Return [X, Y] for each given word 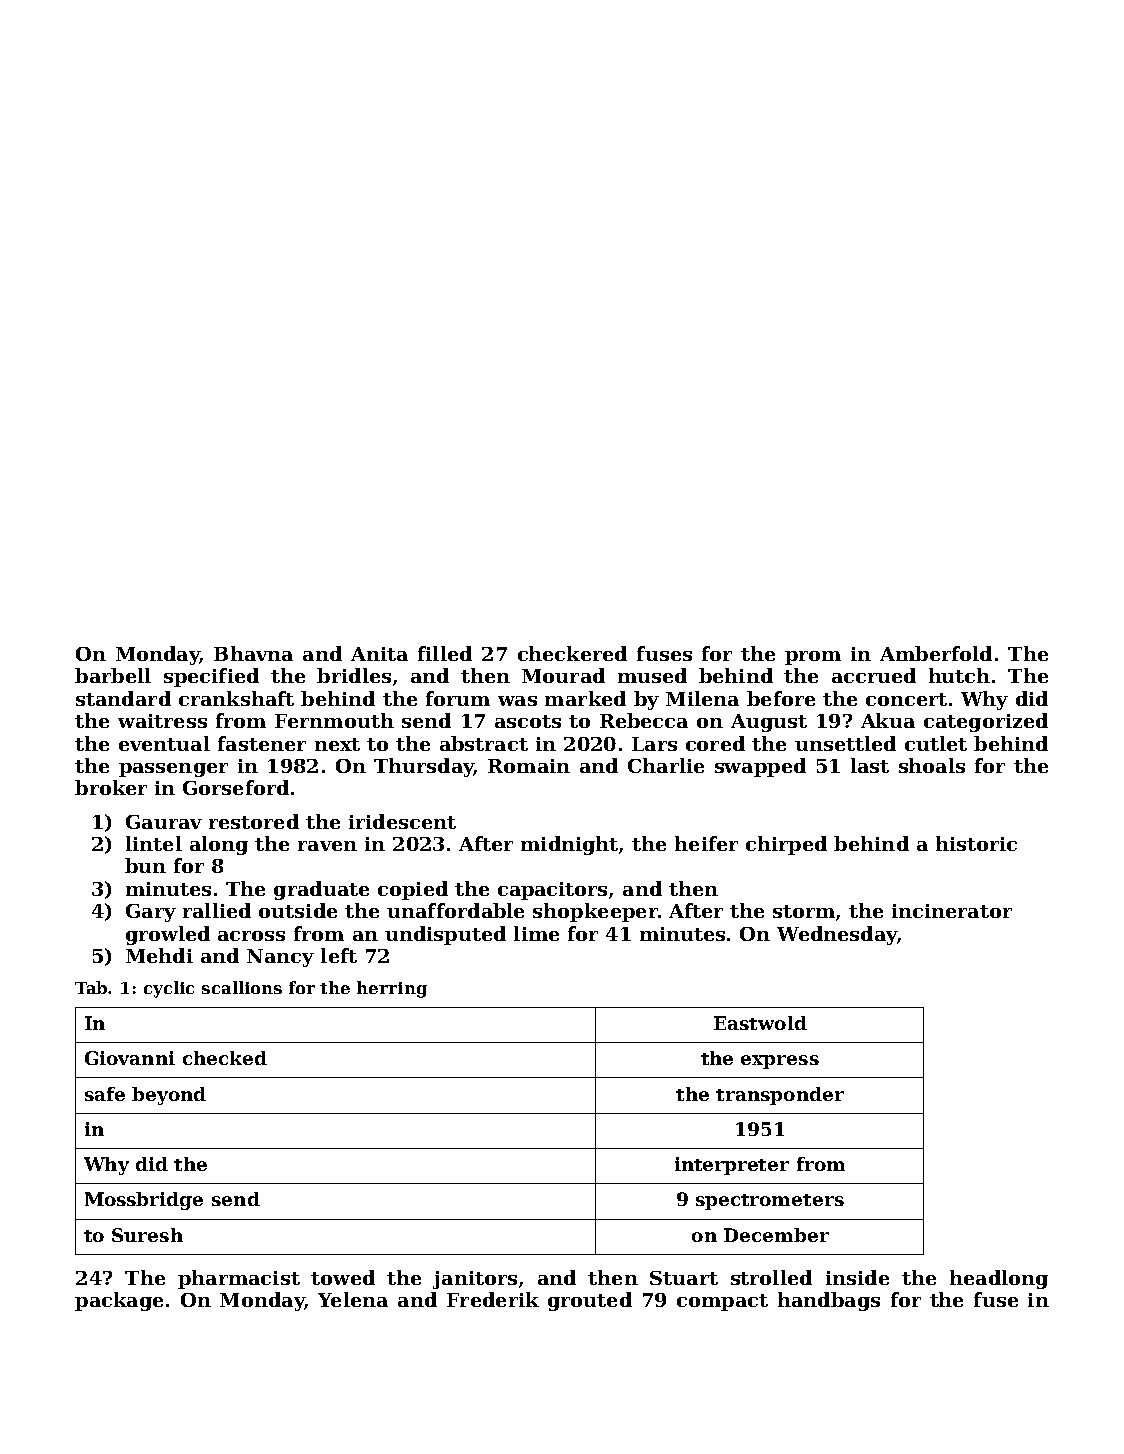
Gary [151, 913]
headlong [999, 1279]
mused [652, 675]
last [870, 765]
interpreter [732, 1166]
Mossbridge [144, 1201]
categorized [986, 722]
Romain [529, 766]
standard [123, 698]
